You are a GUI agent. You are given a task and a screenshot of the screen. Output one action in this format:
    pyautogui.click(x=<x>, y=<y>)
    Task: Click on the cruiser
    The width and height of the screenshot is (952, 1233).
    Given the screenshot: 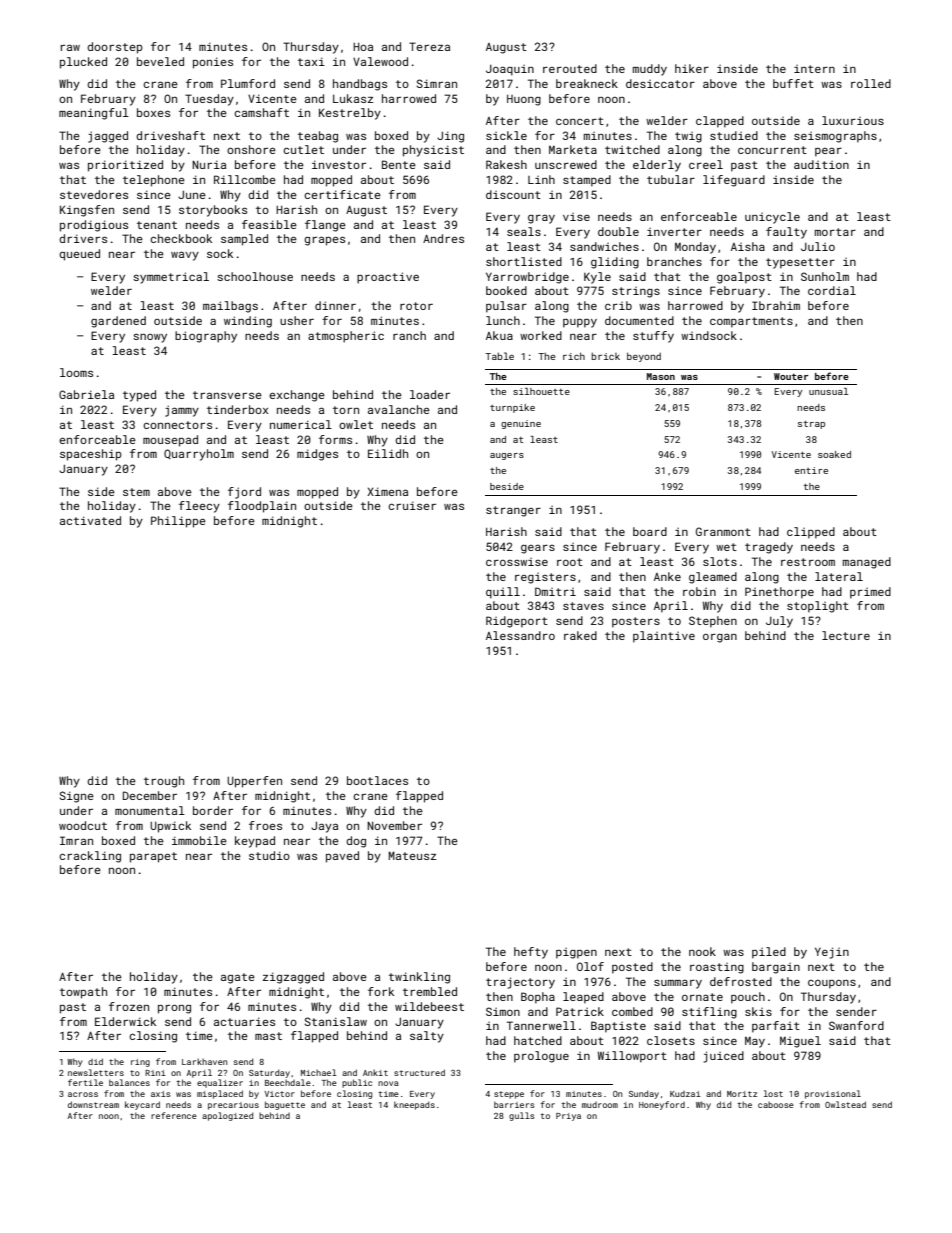 What is the action you would take?
    pyautogui.click(x=412, y=505)
